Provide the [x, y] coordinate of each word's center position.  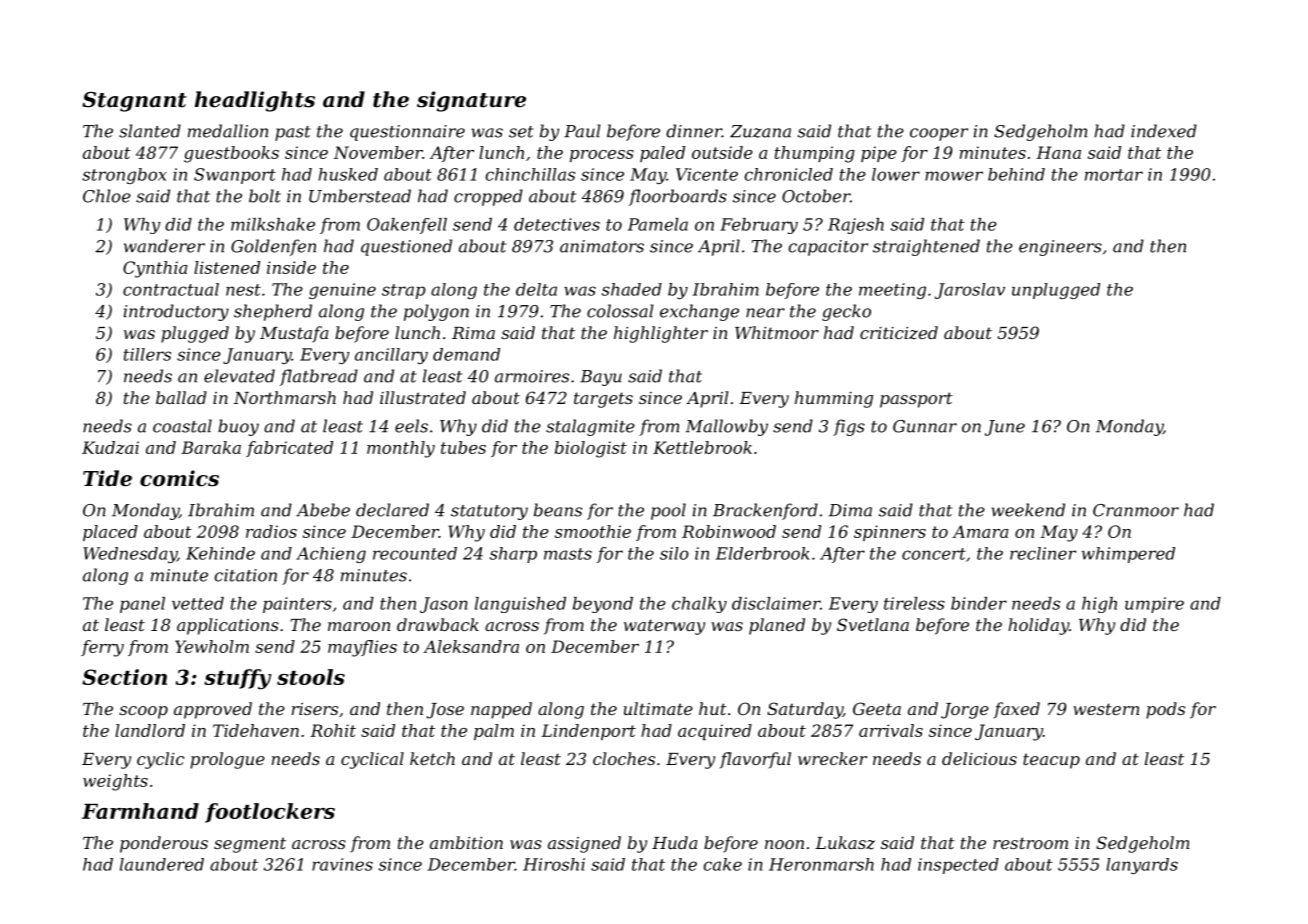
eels [411, 426]
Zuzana [760, 131]
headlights [255, 101]
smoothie [593, 531]
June [1005, 428]
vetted [198, 603]
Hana [1058, 152]
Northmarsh [285, 397]
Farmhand [140, 811]
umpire [1154, 605]
